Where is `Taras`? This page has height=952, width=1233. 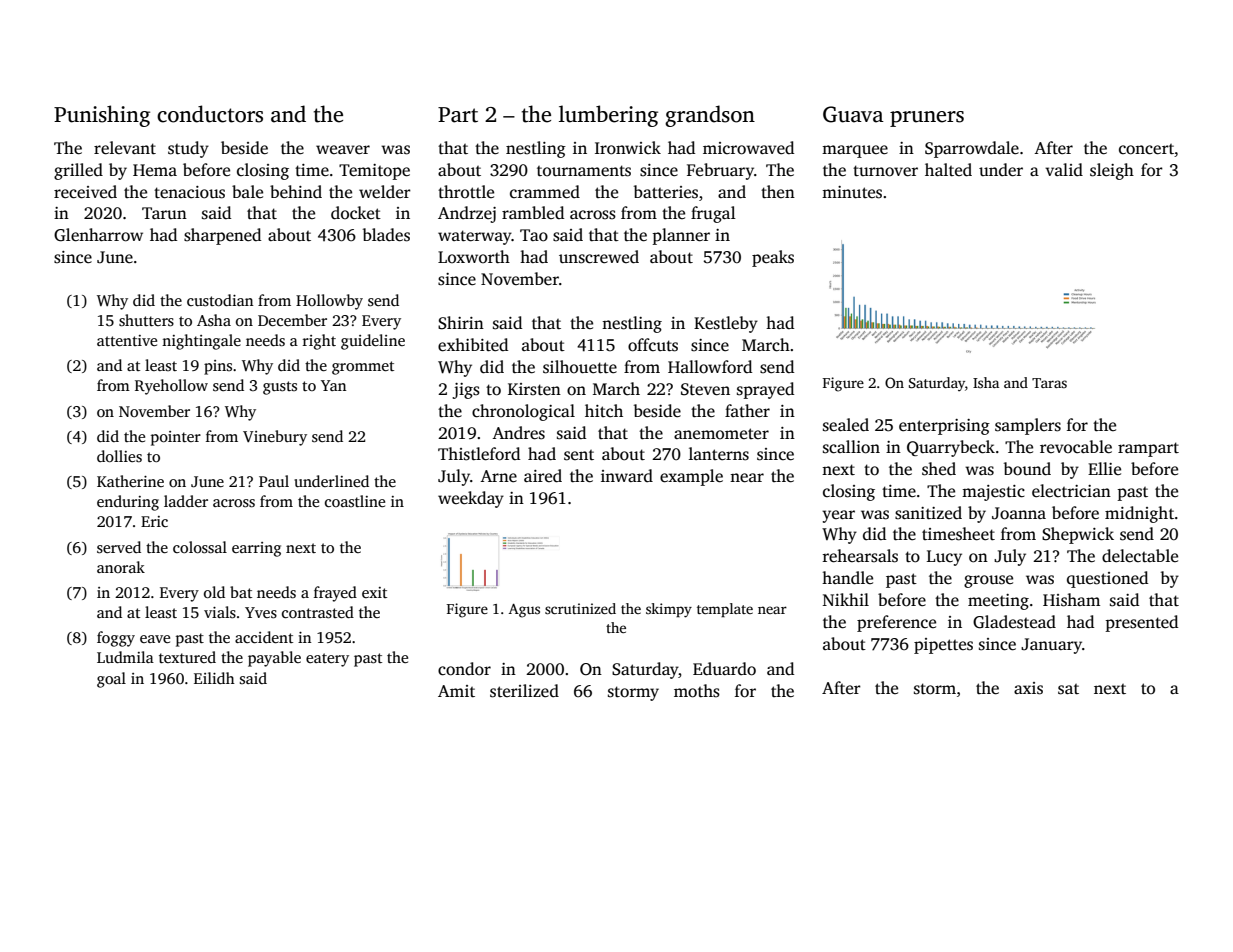 Taras is located at coordinates (1049, 383).
